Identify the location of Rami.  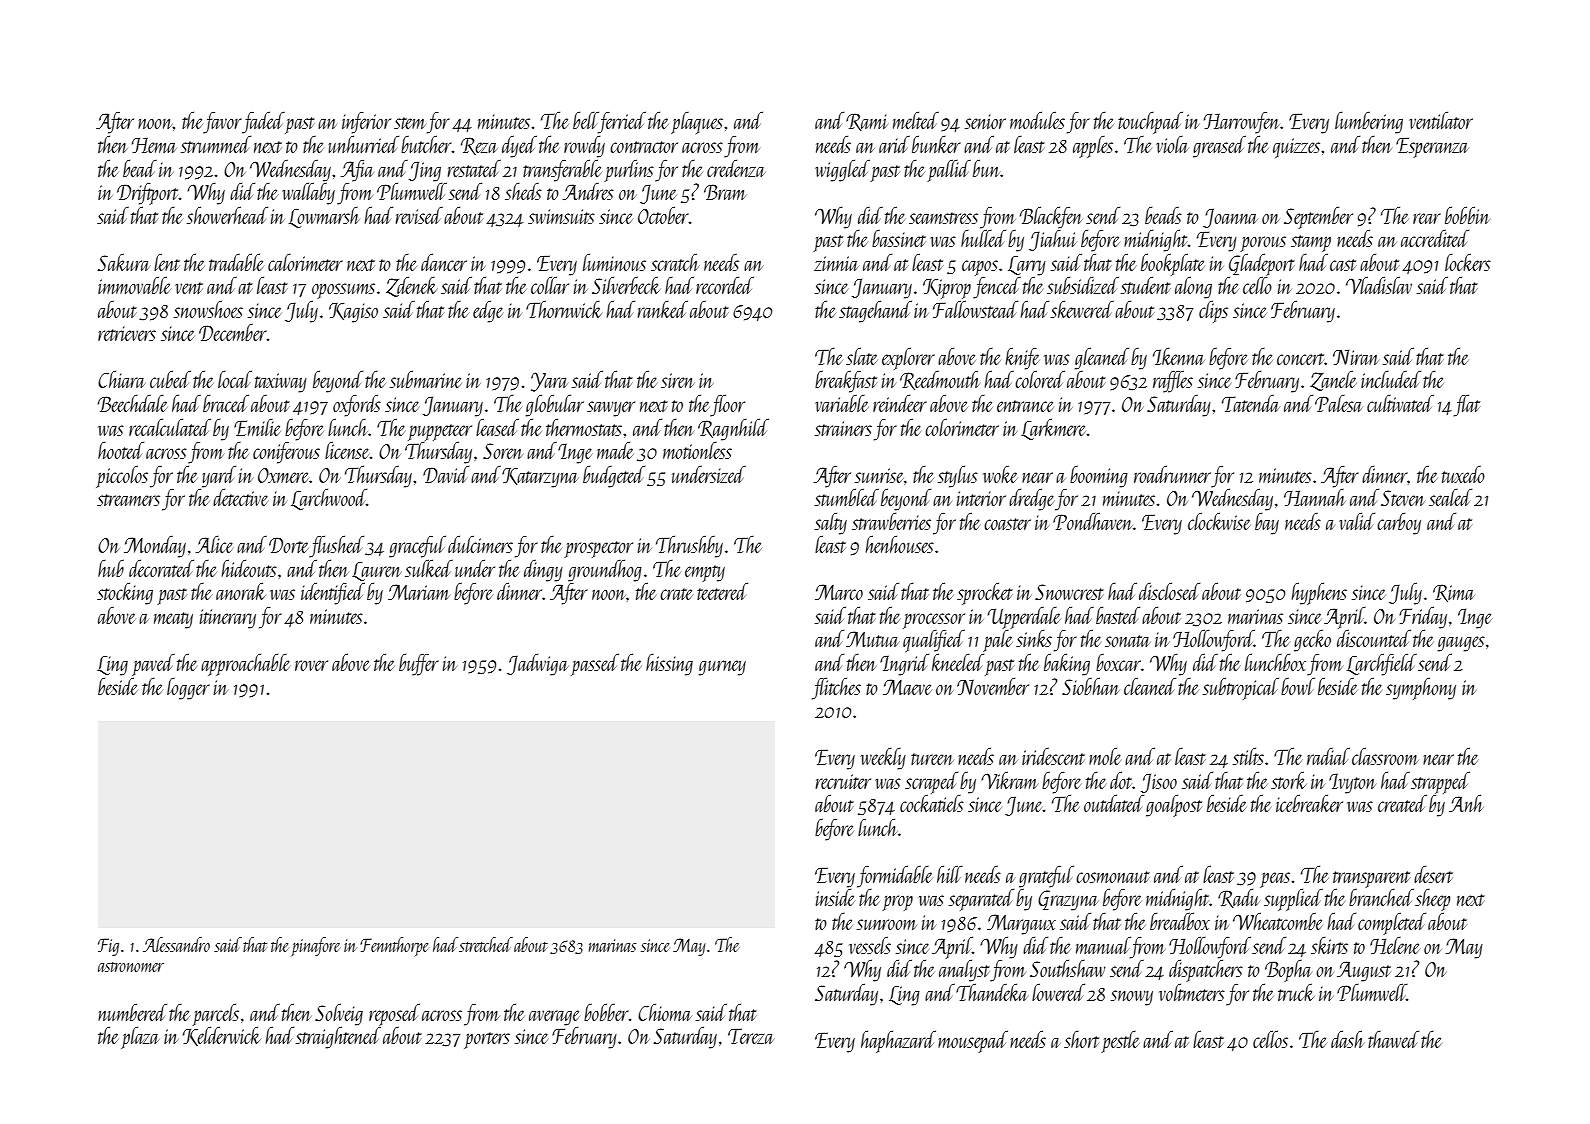
(867, 122).
